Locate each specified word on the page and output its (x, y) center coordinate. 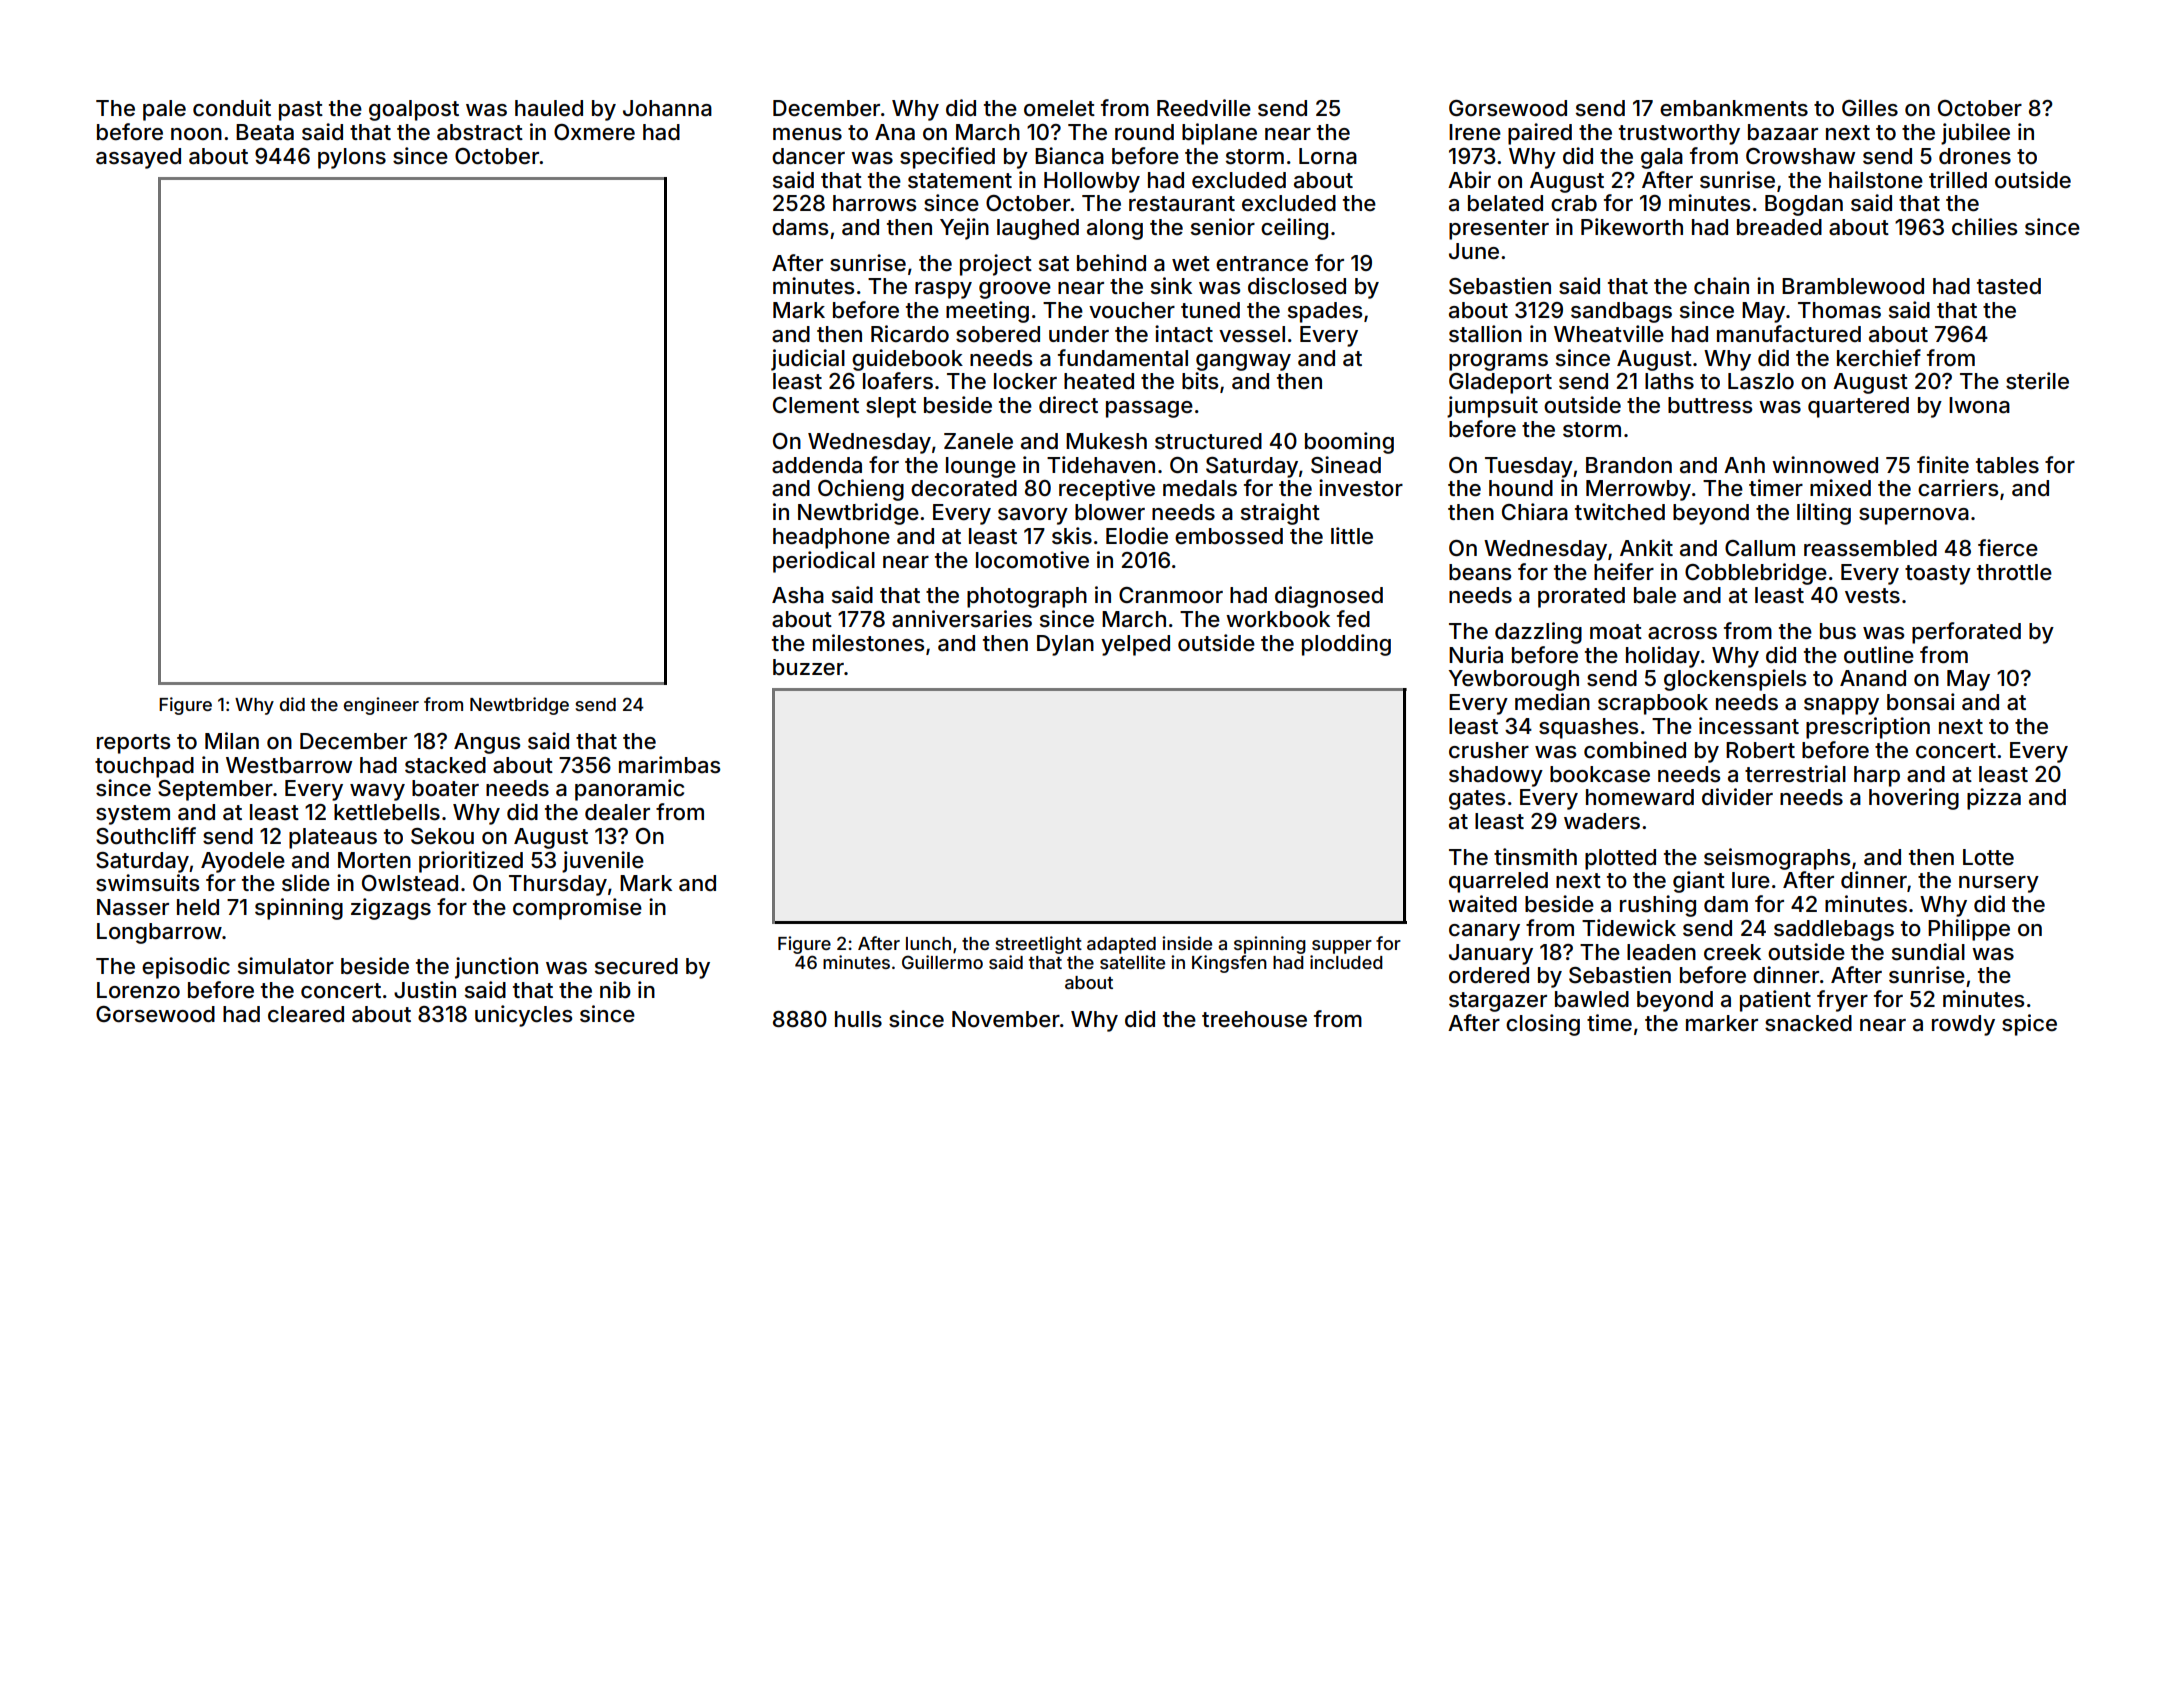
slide (306, 882)
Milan (232, 741)
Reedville (1204, 108)
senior (1223, 227)
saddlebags (1834, 930)
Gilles (1870, 108)
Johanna (667, 108)
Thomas (1839, 310)
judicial (808, 360)
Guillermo (942, 962)
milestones (868, 643)
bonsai (1921, 702)
